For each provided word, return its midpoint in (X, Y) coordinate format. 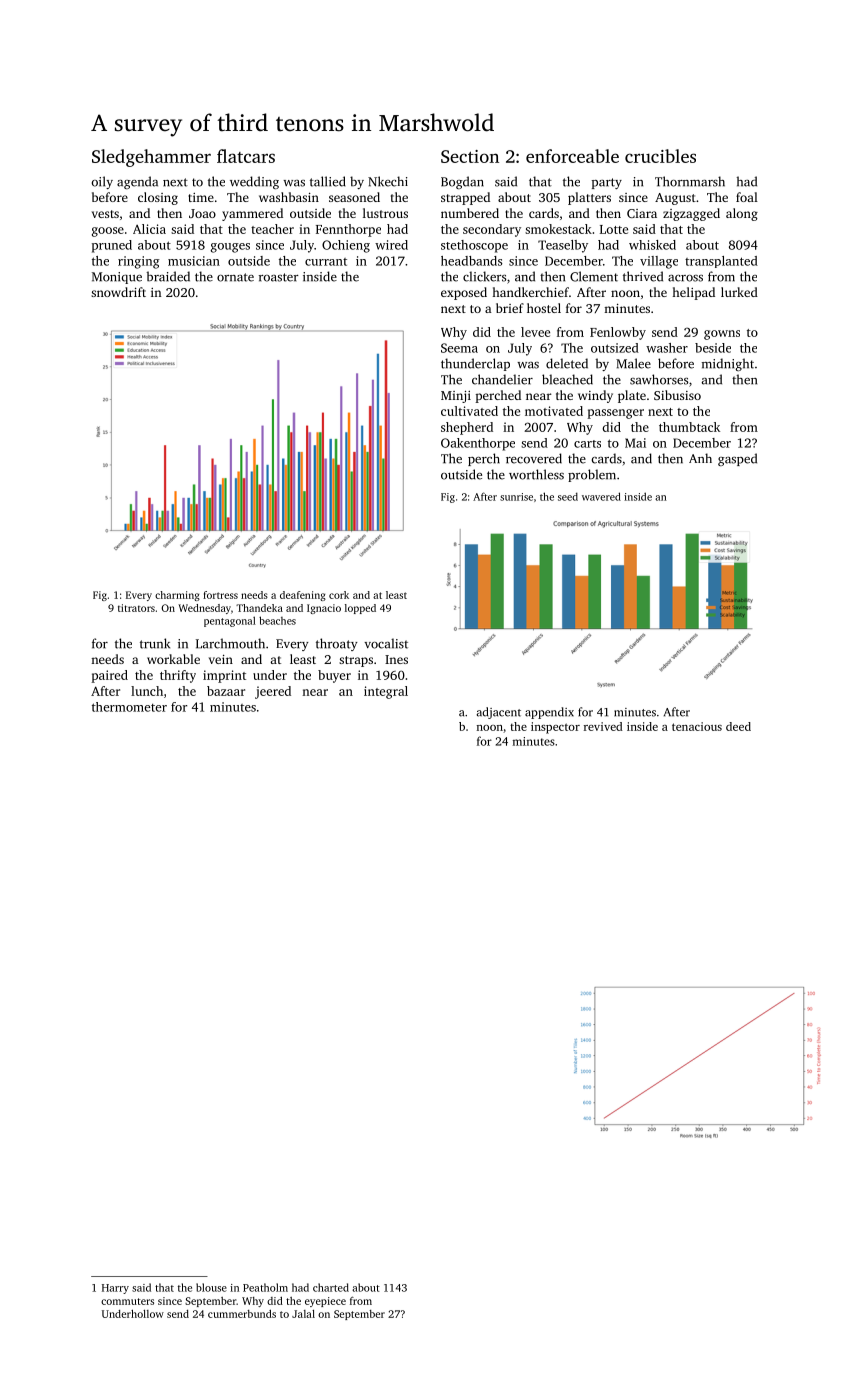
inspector (555, 728)
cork (339, 595)
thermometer (129, 707)
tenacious (697, 726)
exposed (464, 293)
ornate (235, 277)
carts (587, 444)
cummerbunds (242, 1313)
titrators (136, 608)
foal (747, 197)
